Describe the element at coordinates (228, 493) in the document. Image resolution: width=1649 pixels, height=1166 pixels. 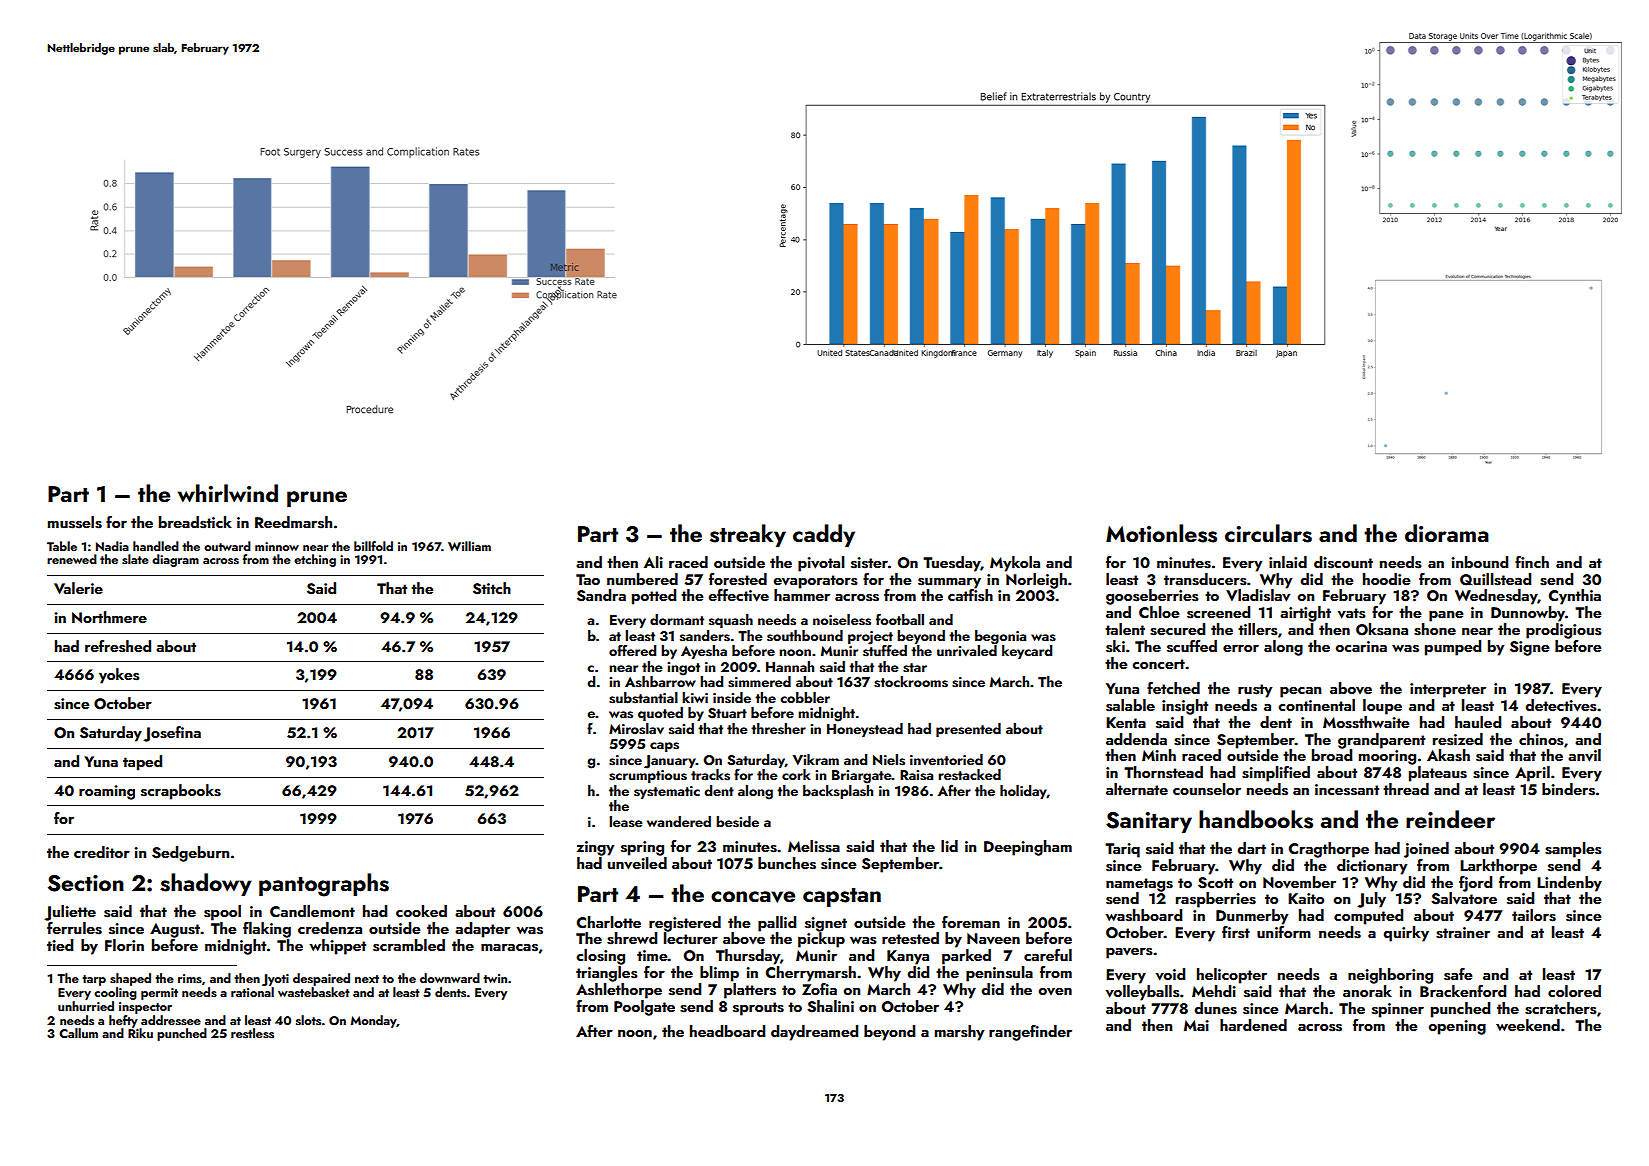
I see `whirlwind` at that location.
